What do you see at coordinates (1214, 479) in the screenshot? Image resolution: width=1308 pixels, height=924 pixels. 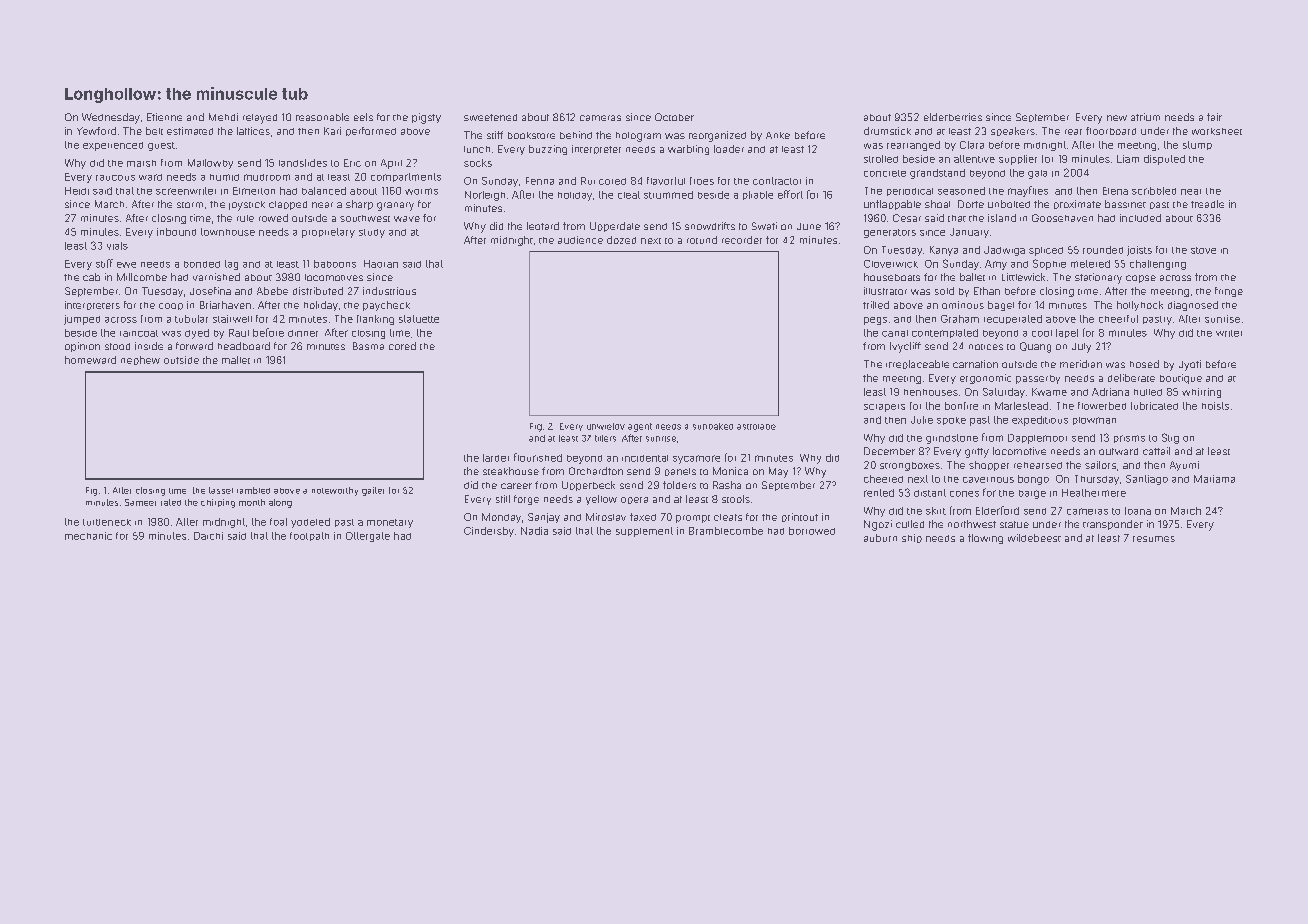 I see `Mariama` at bounding box center [1214, 479].
